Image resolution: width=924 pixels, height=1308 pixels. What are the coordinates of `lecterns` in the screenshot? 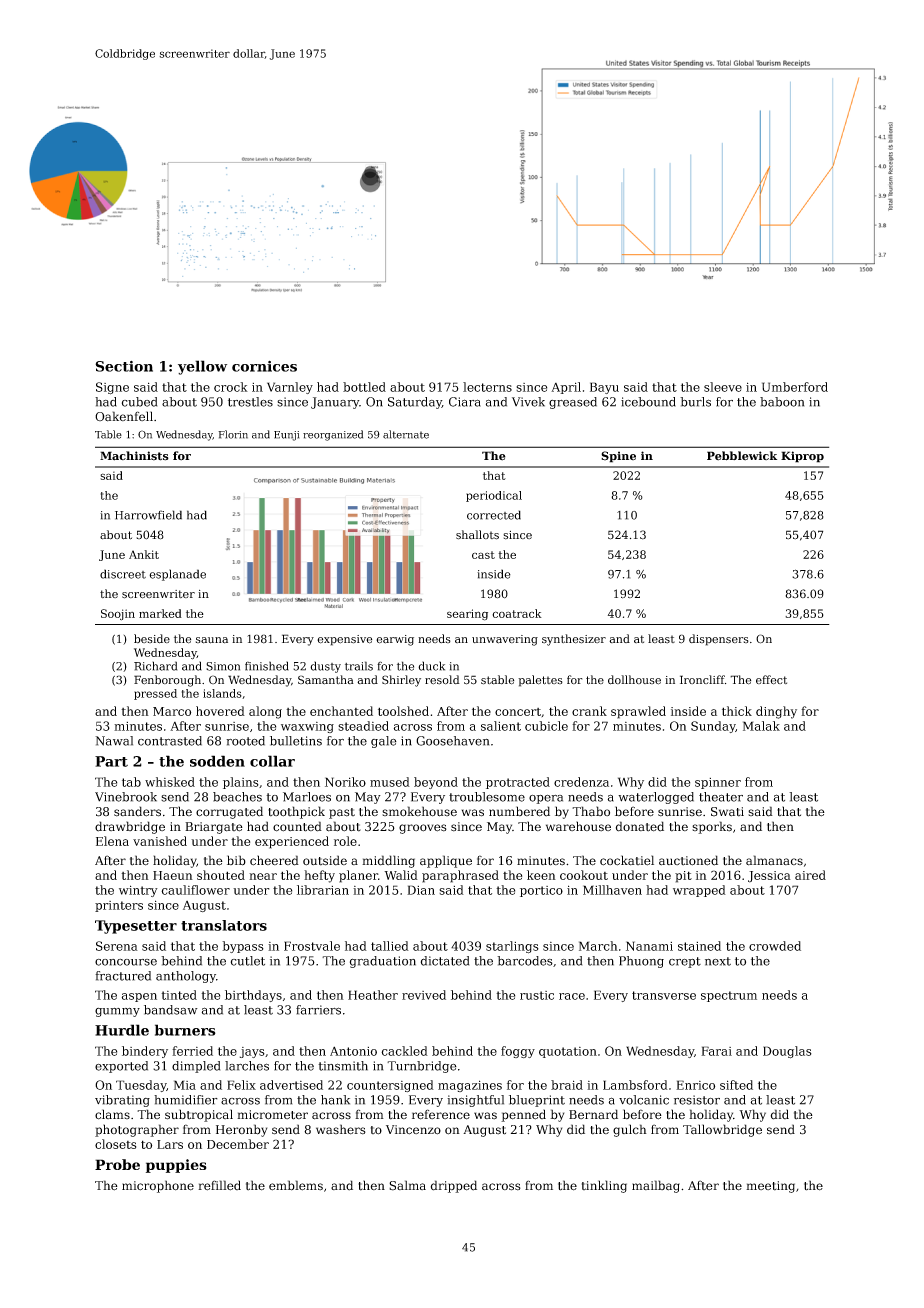 It's located at (487, 387).
